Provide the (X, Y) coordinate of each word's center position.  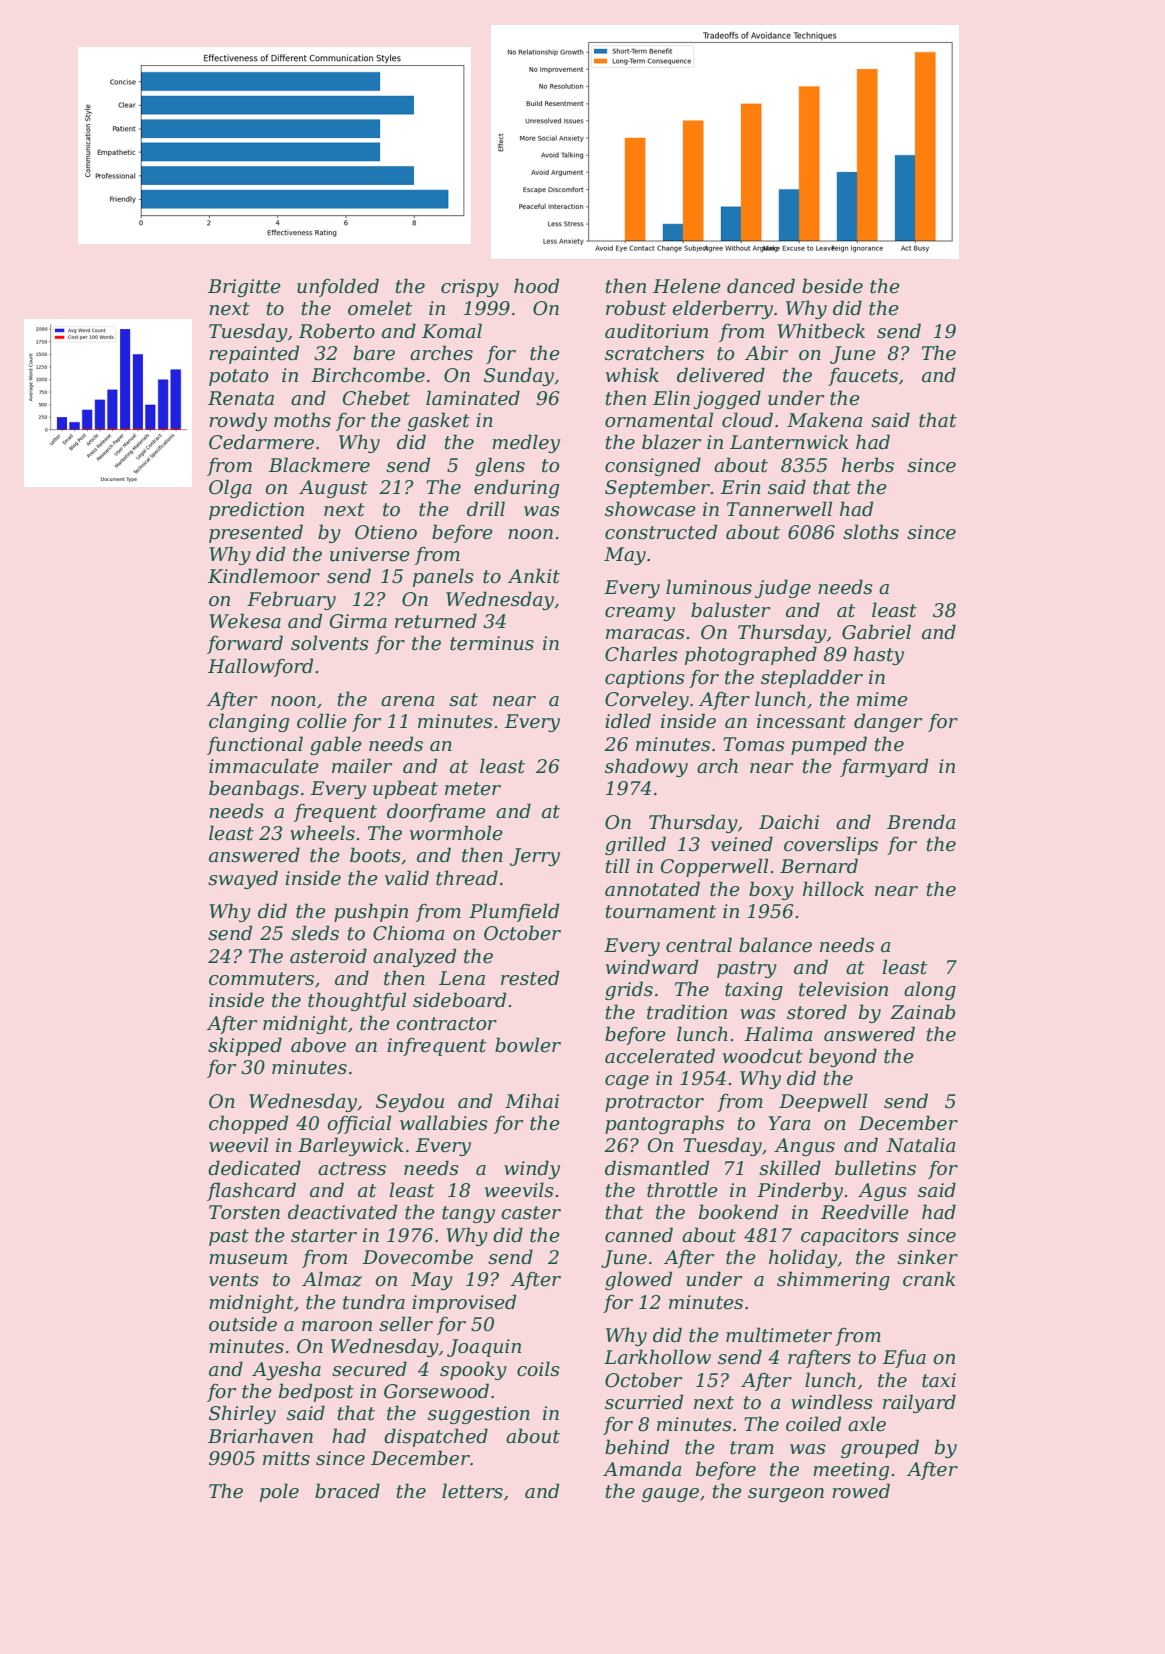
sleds (315, 933)
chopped (248, 1124)
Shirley (242, 1414)
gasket (438, 421)
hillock (833, 889)
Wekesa (245, 621)
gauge (670, 1495)
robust (636, 308)
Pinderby (800, 1191)
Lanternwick (789, 442)
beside (832, 286)
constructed (661, 532)
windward (652, 967)
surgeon (786, 1495)
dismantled (657, 1168)
